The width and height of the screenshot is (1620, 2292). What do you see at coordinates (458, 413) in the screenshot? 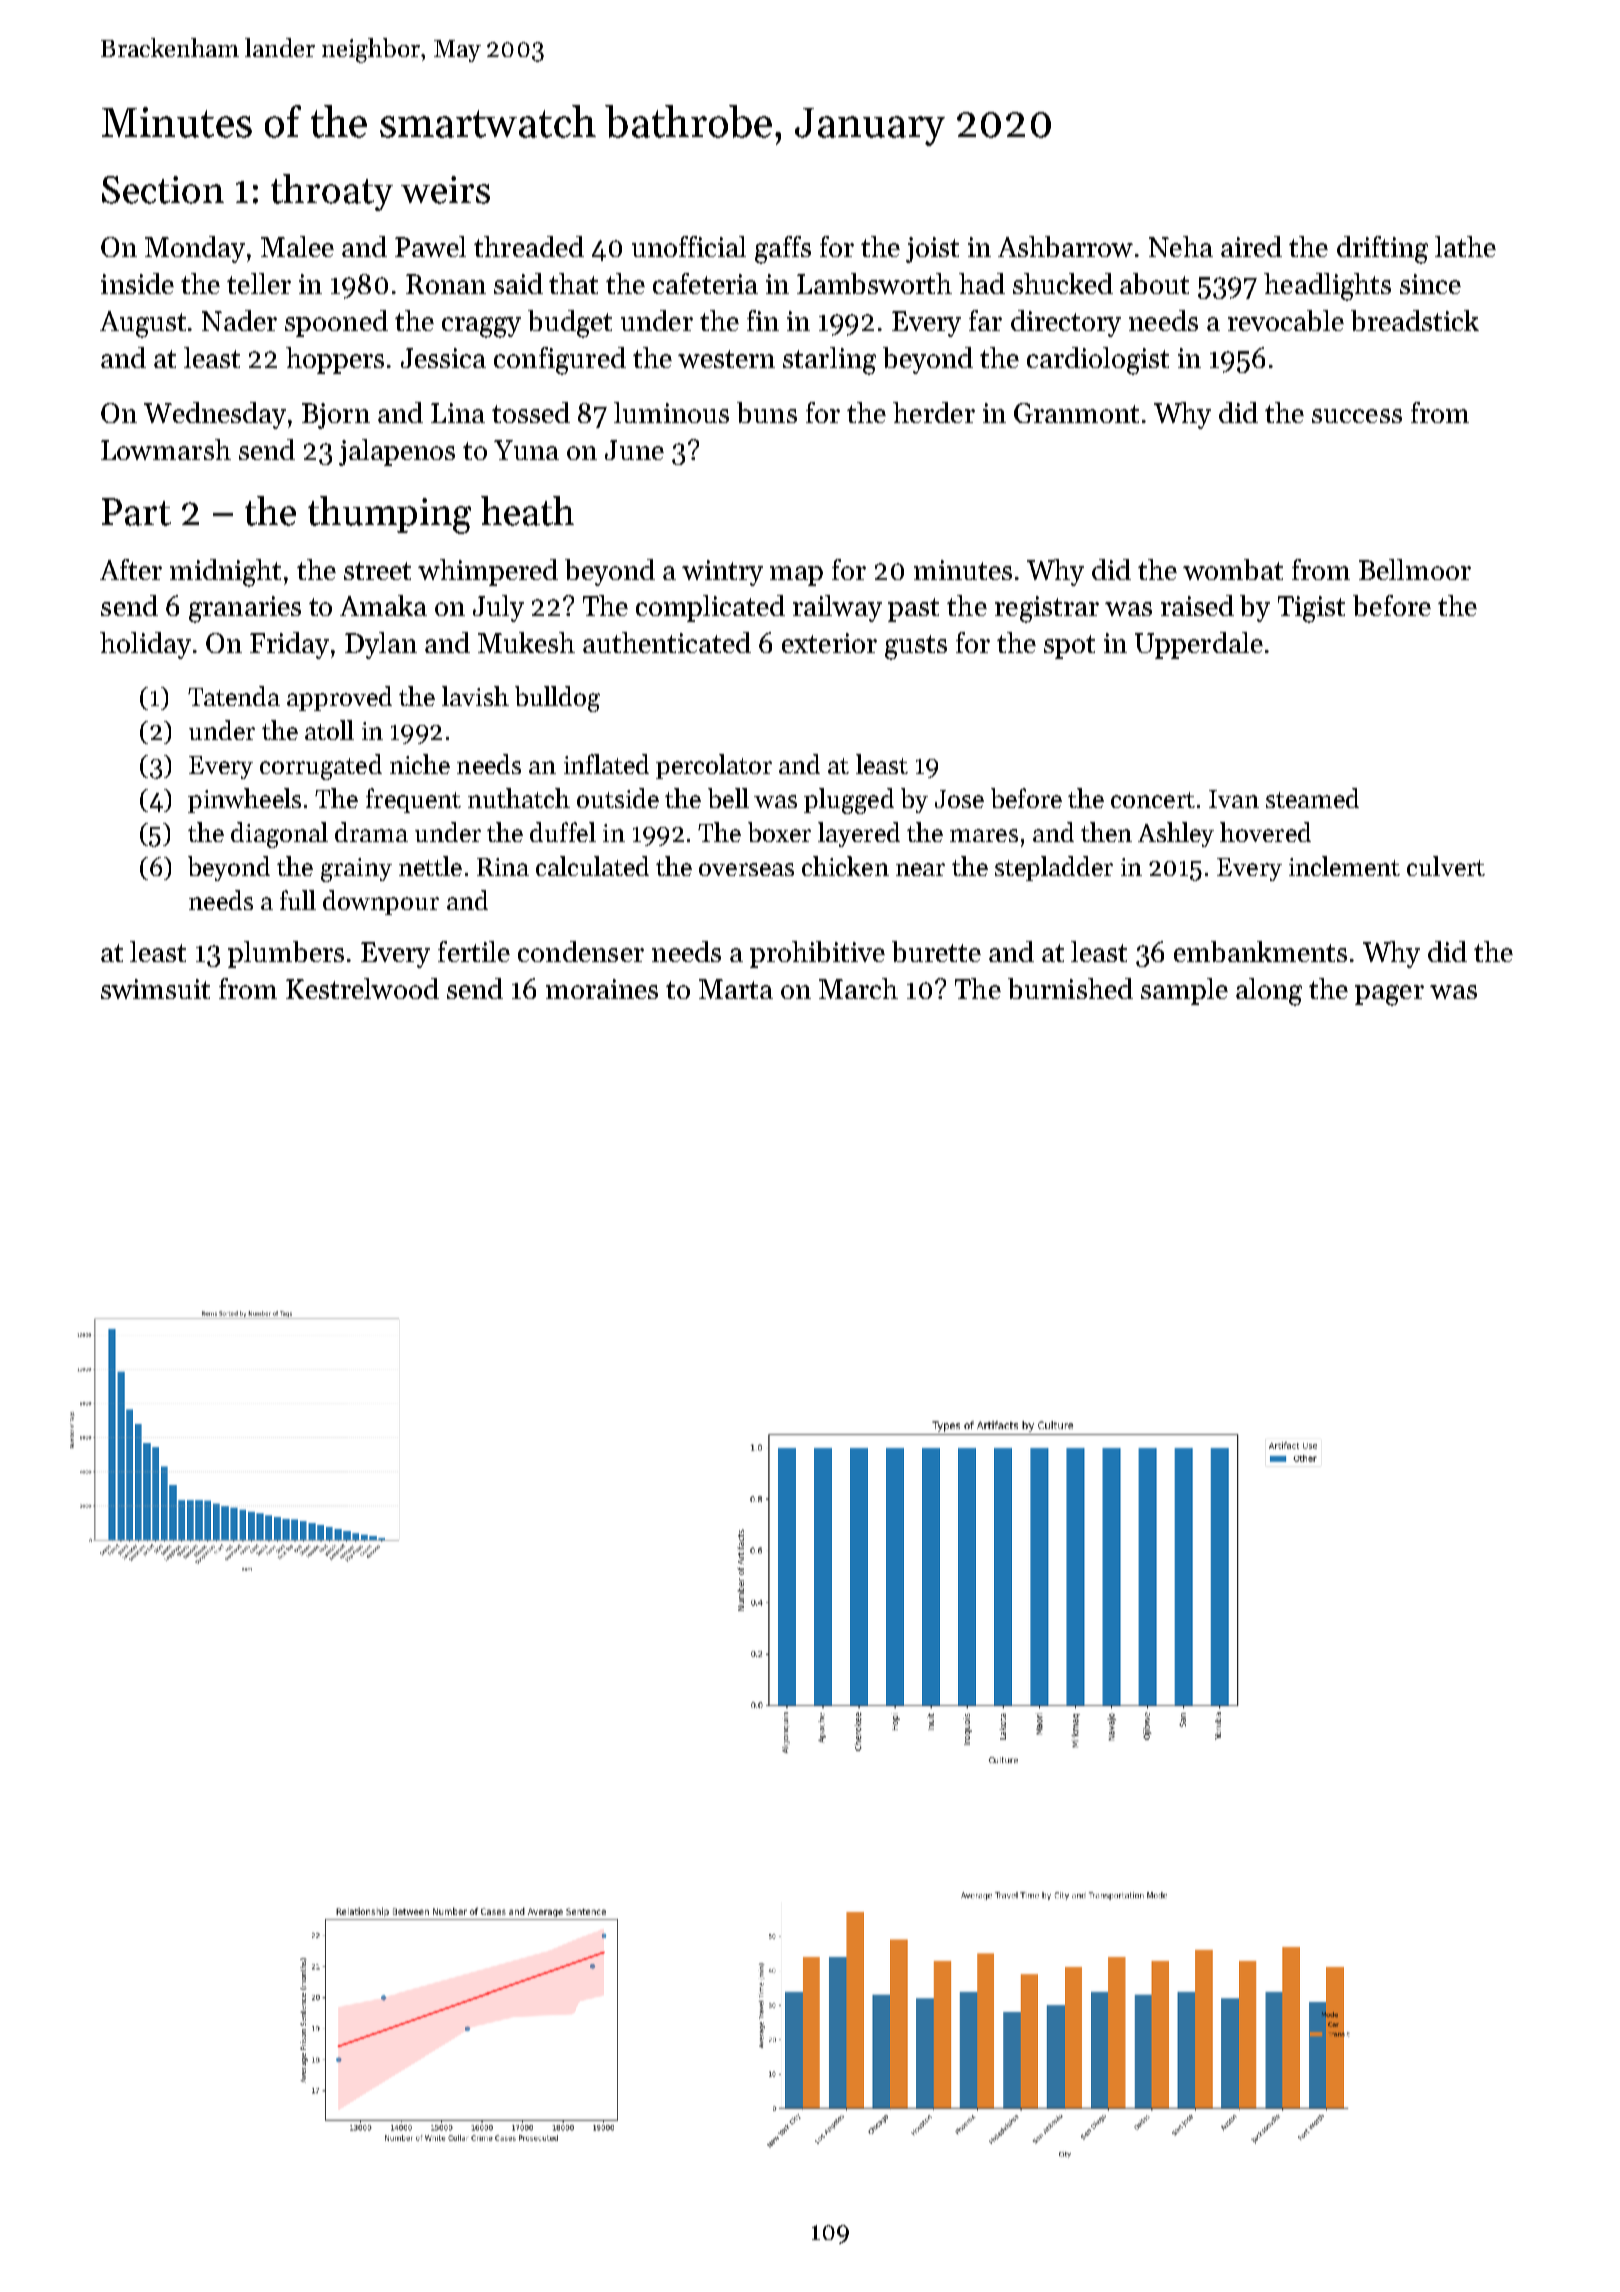
I see `Lina` at bounding box center [458, 413].
